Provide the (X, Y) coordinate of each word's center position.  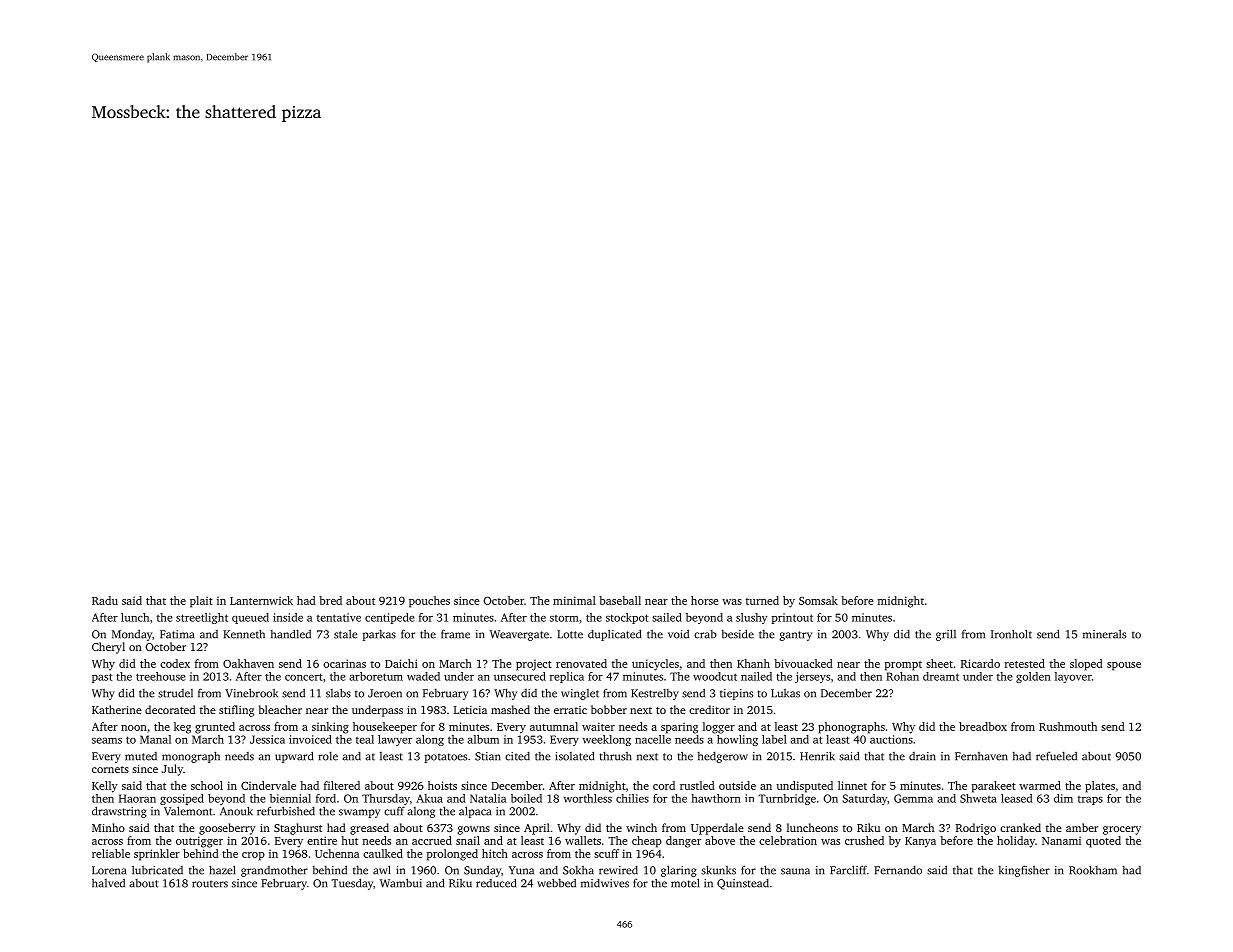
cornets (110, 769)
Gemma (913, 798)
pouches (429, 602)
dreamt (941, 676)
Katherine (117, 709)
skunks (718, 870)
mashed (510, 709)
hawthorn (716, 798)
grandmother (274, 871)
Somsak (818, 600)
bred (330, 600)
